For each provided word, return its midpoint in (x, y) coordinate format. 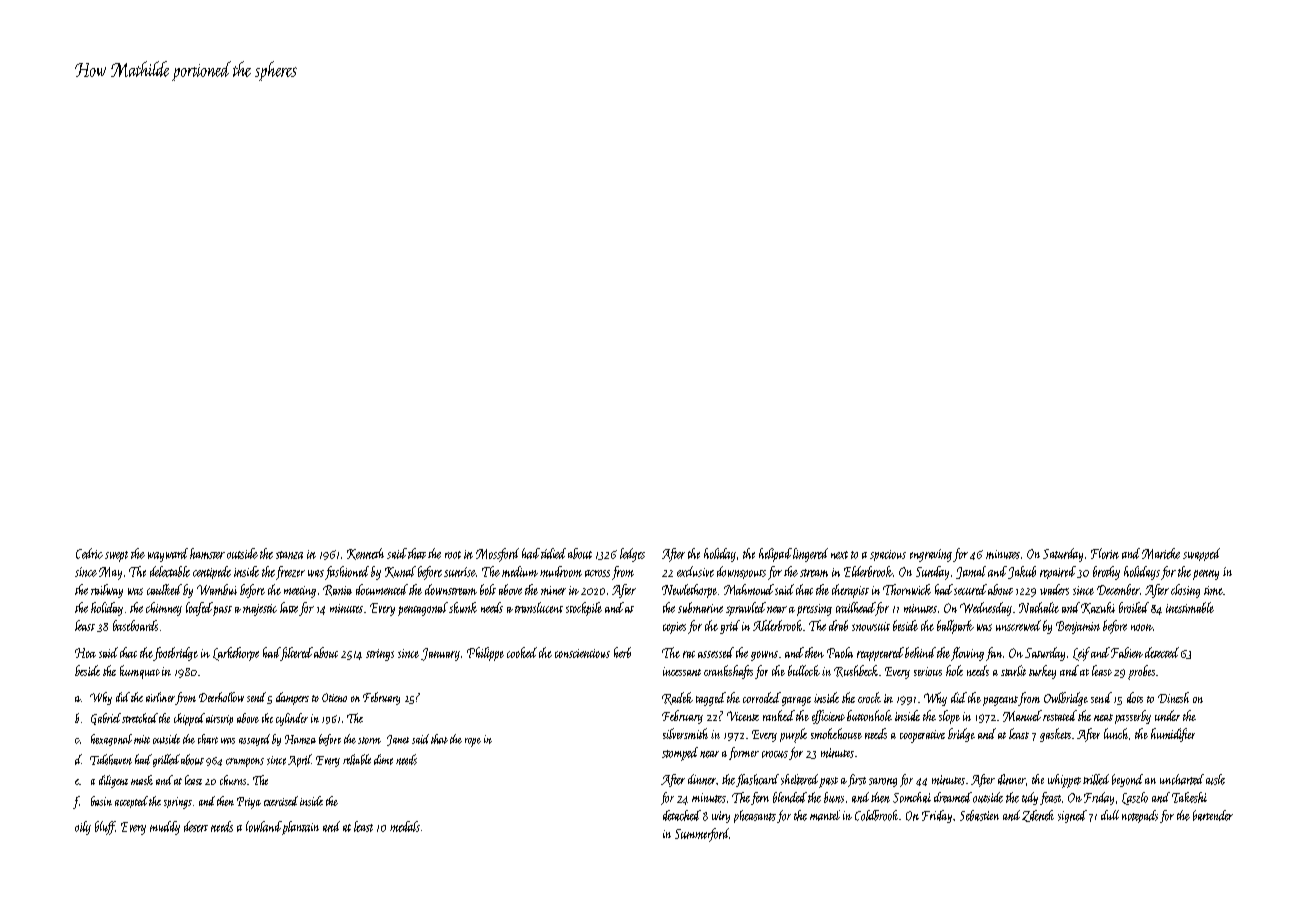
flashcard (757, 780)
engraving (931, 555)
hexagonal (111, 740)
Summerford (702, 835)
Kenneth (365, 554)
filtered (296, 654)
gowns (764, 656)
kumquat (140, 672)
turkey (1042, 672)
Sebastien (979, 815)
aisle (1215, 779)
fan (994, 654)
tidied (553, 553)
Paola (840, 652)
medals (405, 826)
